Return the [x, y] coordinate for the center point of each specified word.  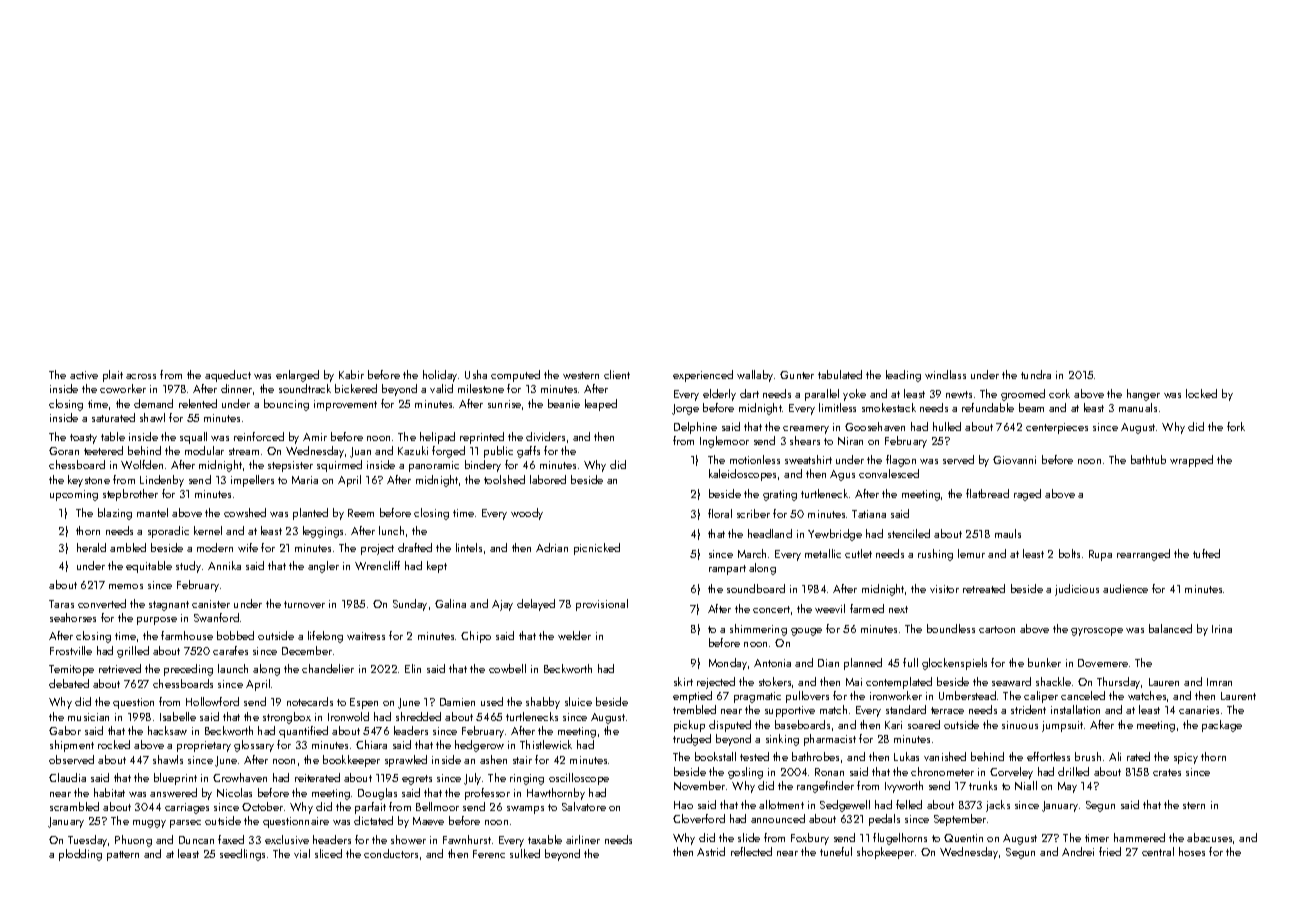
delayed [536, 605]
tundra [1036, 374]
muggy [149, 824]
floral [720, 513]
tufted [1206, 553]
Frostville [71, 650]
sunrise [504, 404]
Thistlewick [546, 744]
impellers [252, 481]
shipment [72, 746]
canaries [1199, 710]
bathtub [1148, 459]
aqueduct [228, 376]
